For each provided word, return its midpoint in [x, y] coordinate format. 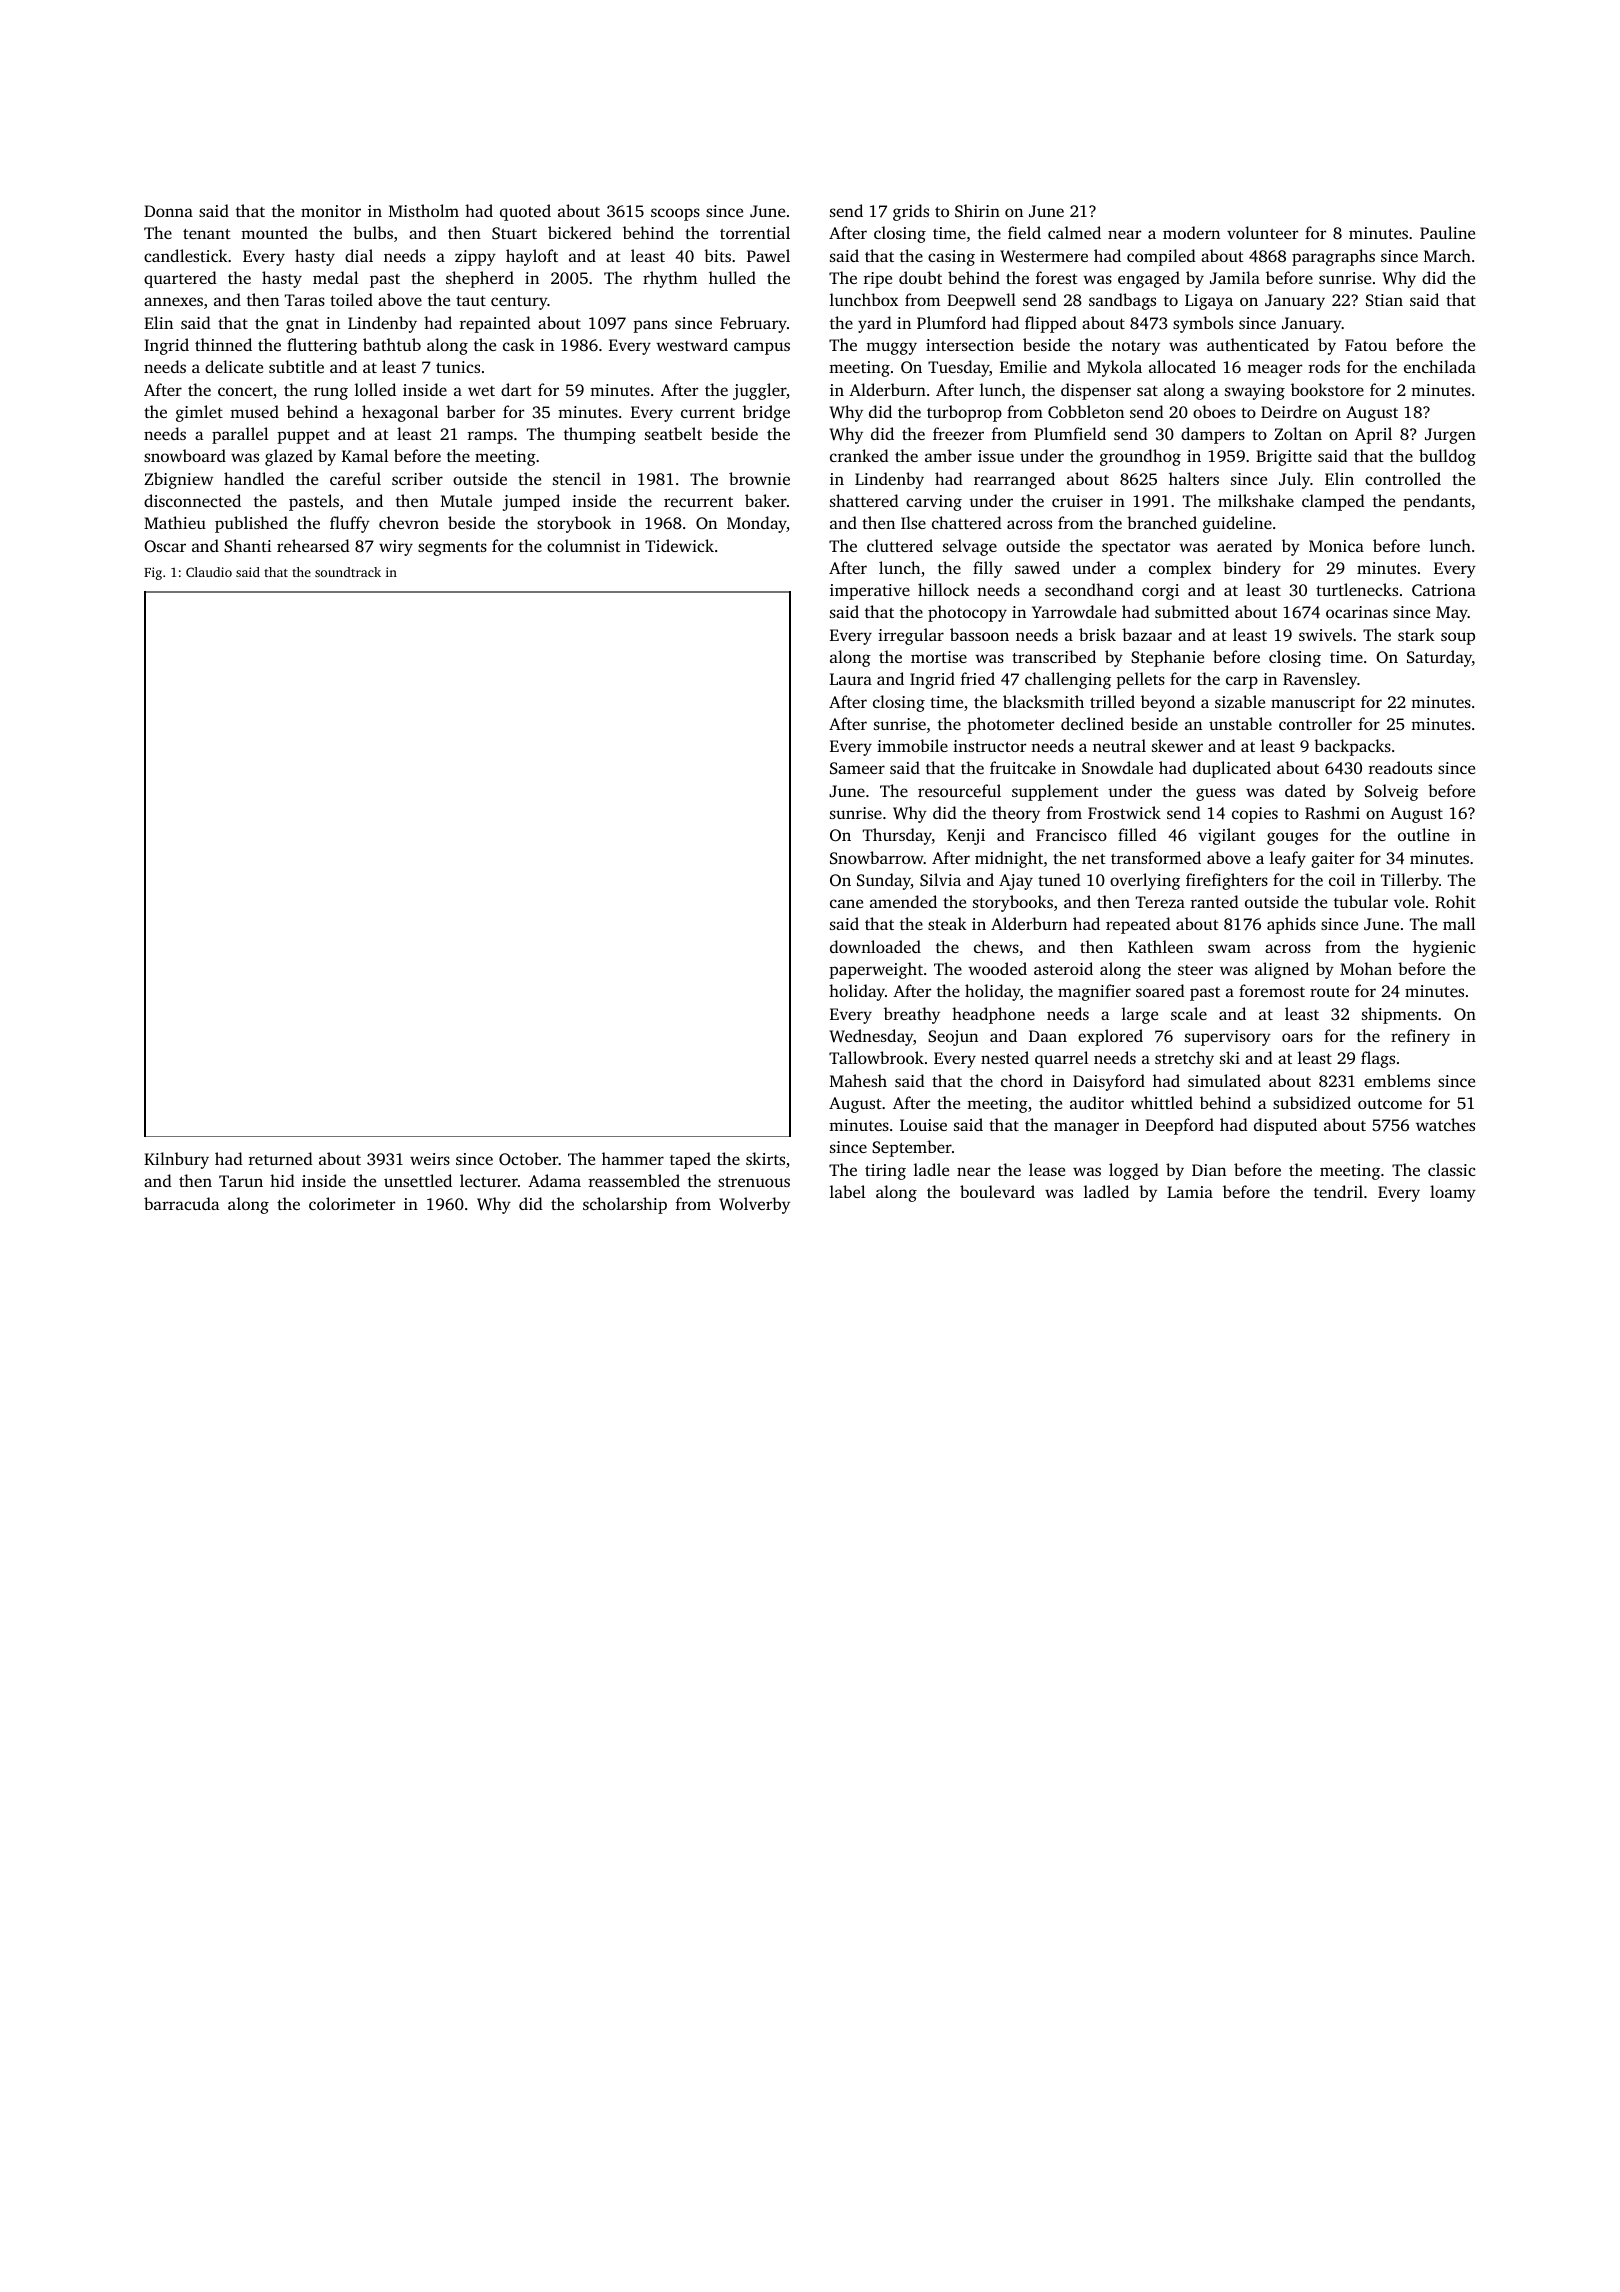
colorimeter [352, 1203]
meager [1274, 370]
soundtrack [348, 572]
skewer [1177, 745]
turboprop [964, 413]
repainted [495, 324]
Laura [851, 679]
